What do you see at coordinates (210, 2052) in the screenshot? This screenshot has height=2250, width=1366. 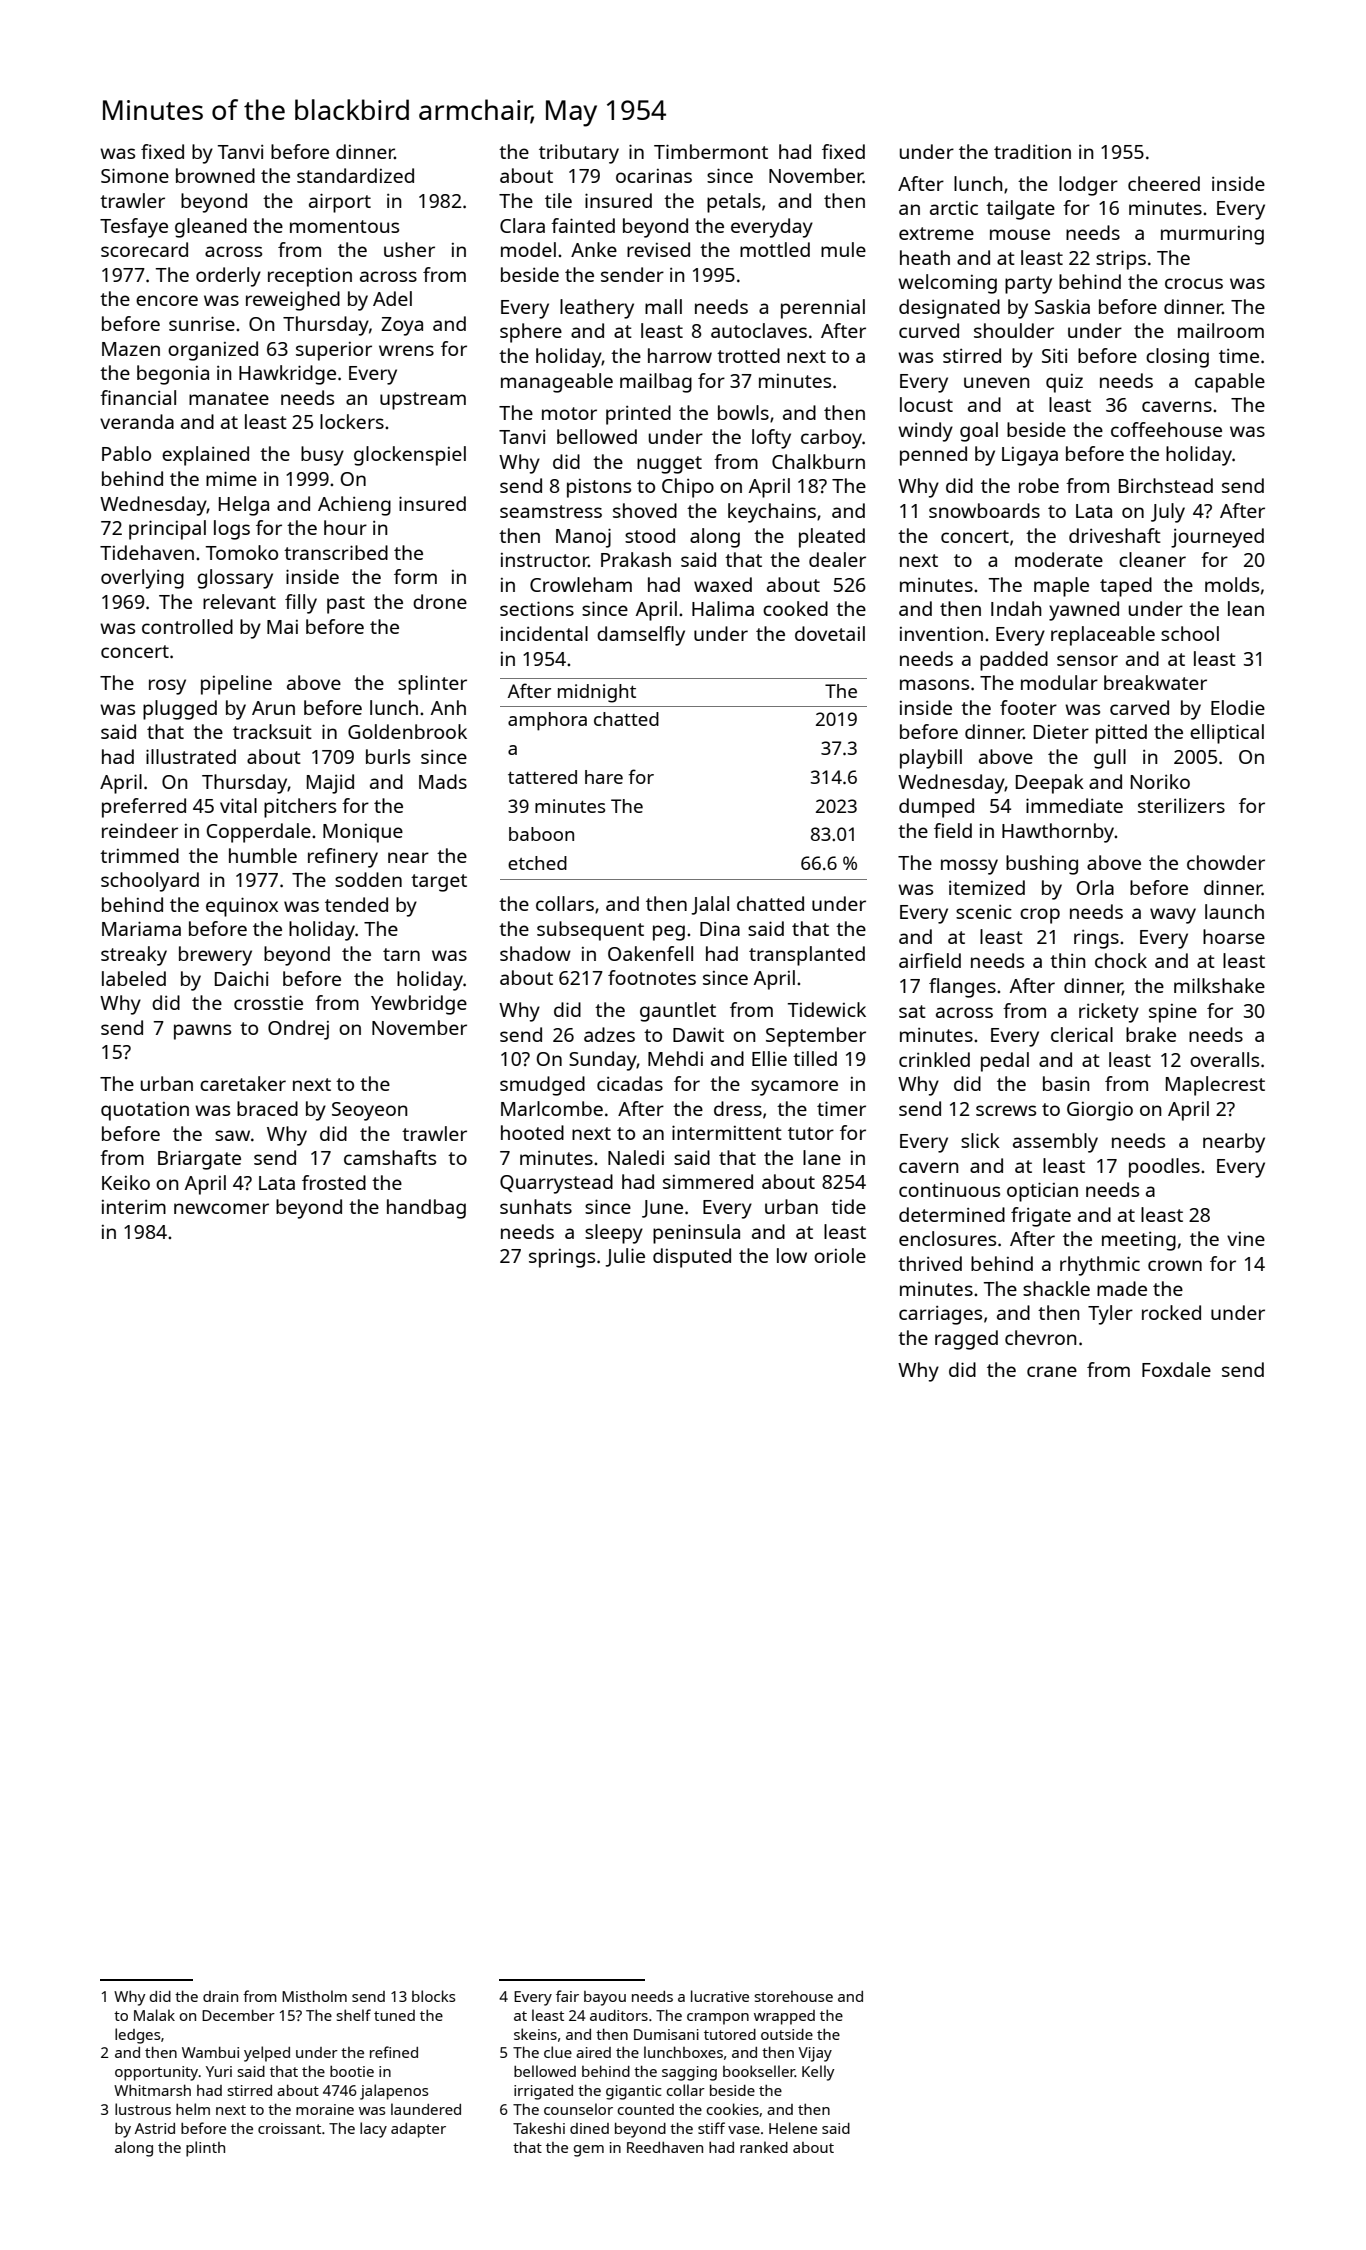 I see `Wambui` at bounding box center [210, 2052].
